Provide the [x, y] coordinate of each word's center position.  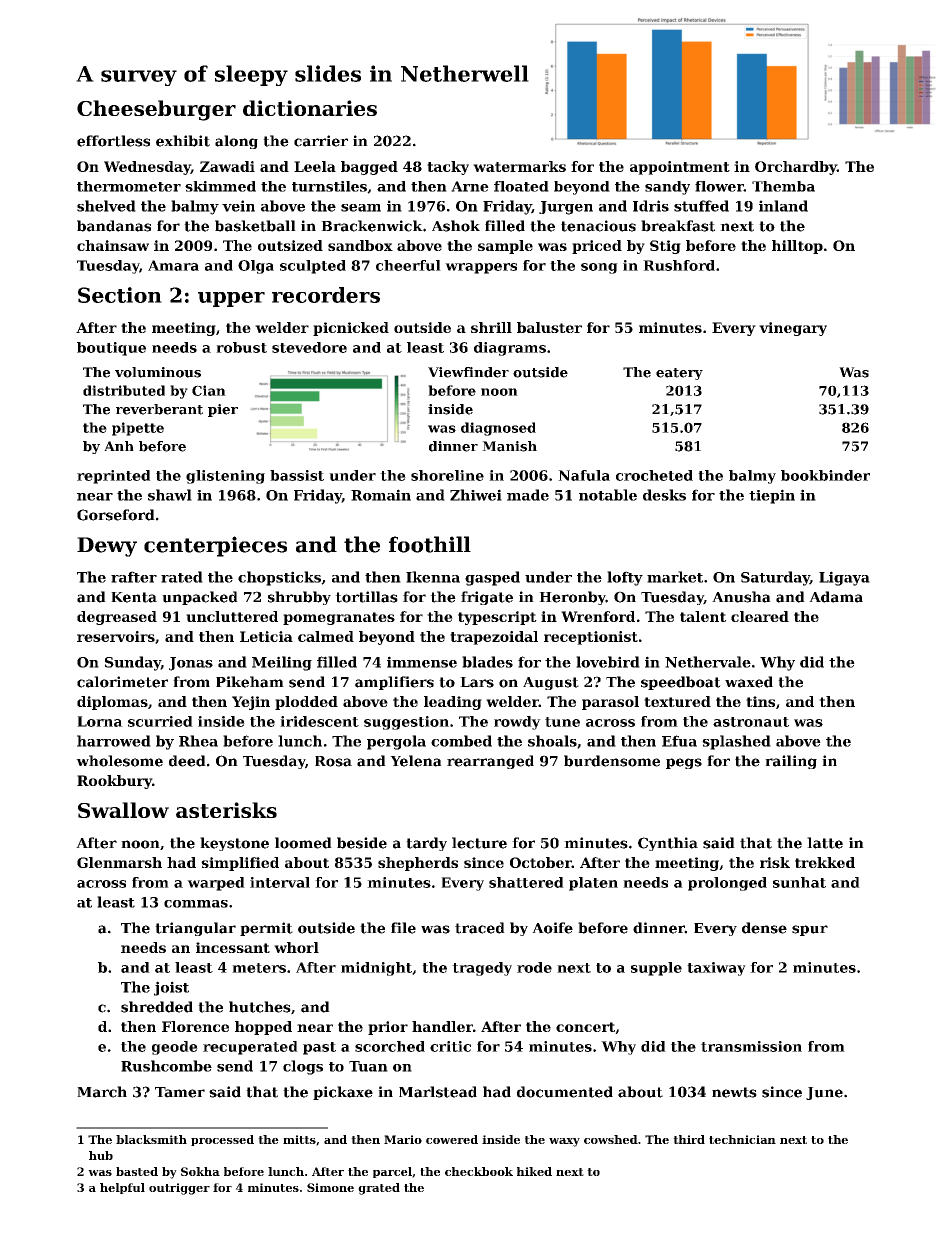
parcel [392, 1172]
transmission [751, 1046]
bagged [369, 168]
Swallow [123, 810]
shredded [157, 1007]
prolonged [727, 884]
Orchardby [796, 168]
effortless [113, 141]
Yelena [416, 761]
